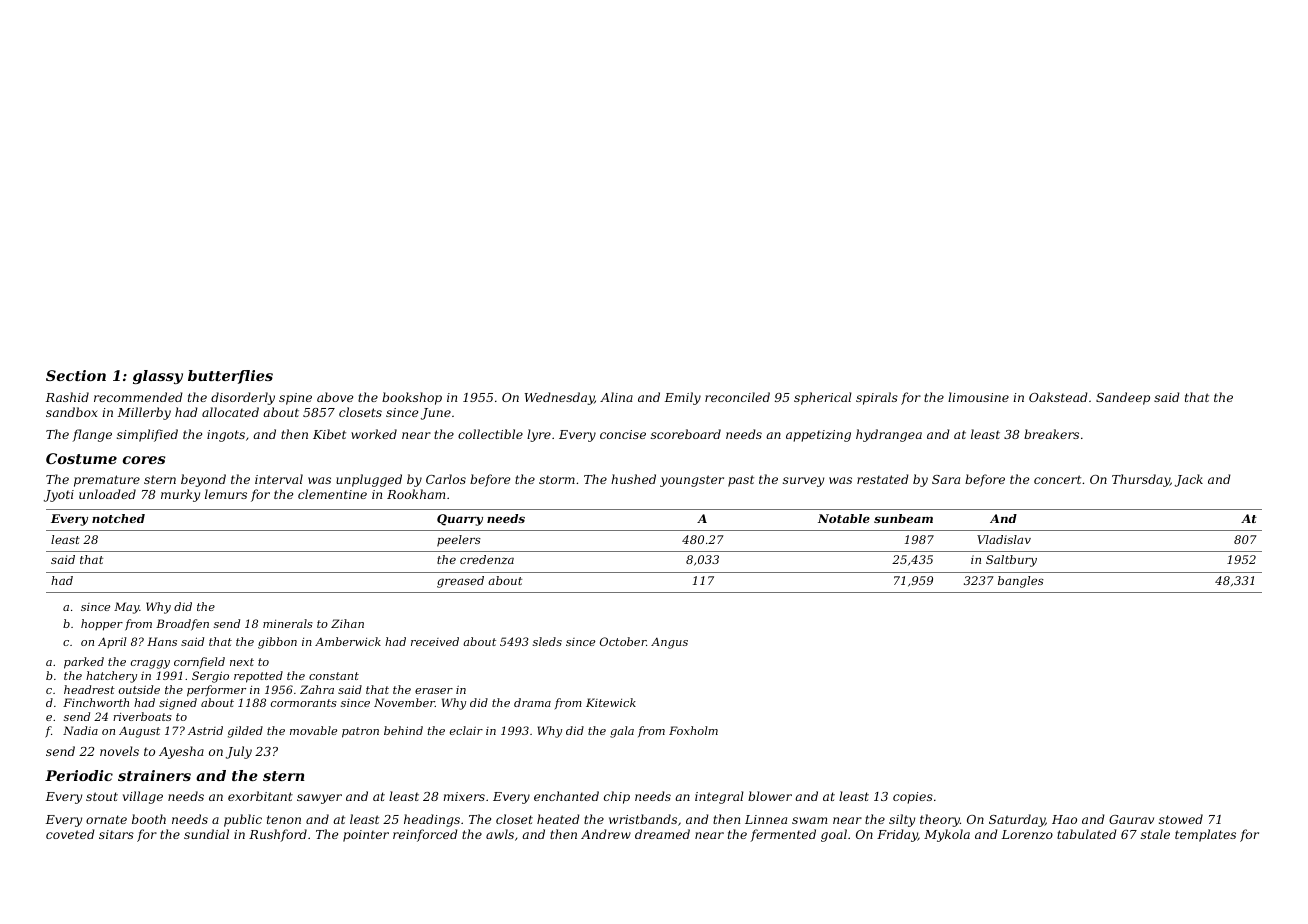 The height and width of the screenshot is (924, 1308). What do you see at coordinates (84, 663) in the screenshot?
I see `parked` at bounding box center [84, 663].
